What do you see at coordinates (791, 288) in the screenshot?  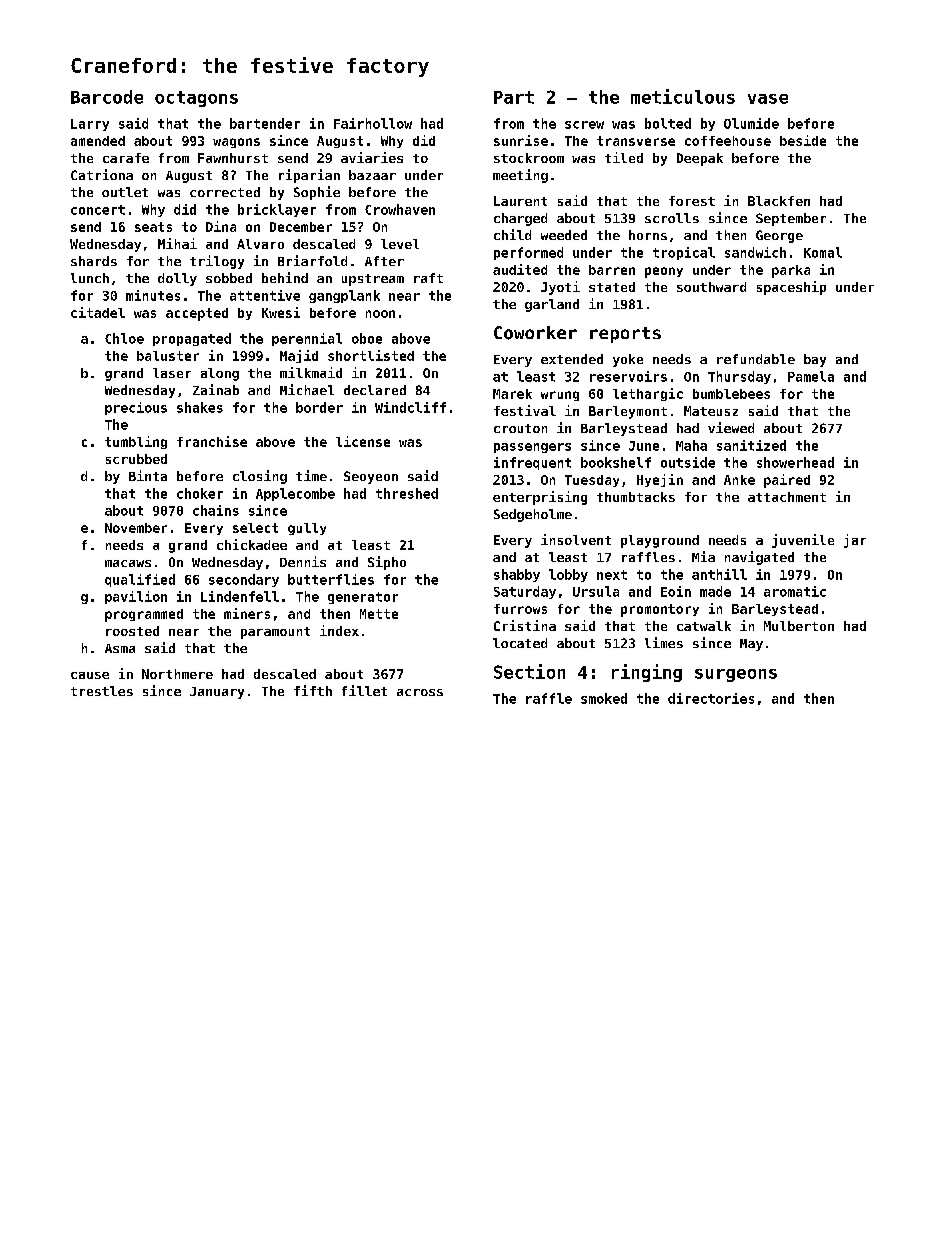 I see `spaceship` at bounding box center [791, 288].
